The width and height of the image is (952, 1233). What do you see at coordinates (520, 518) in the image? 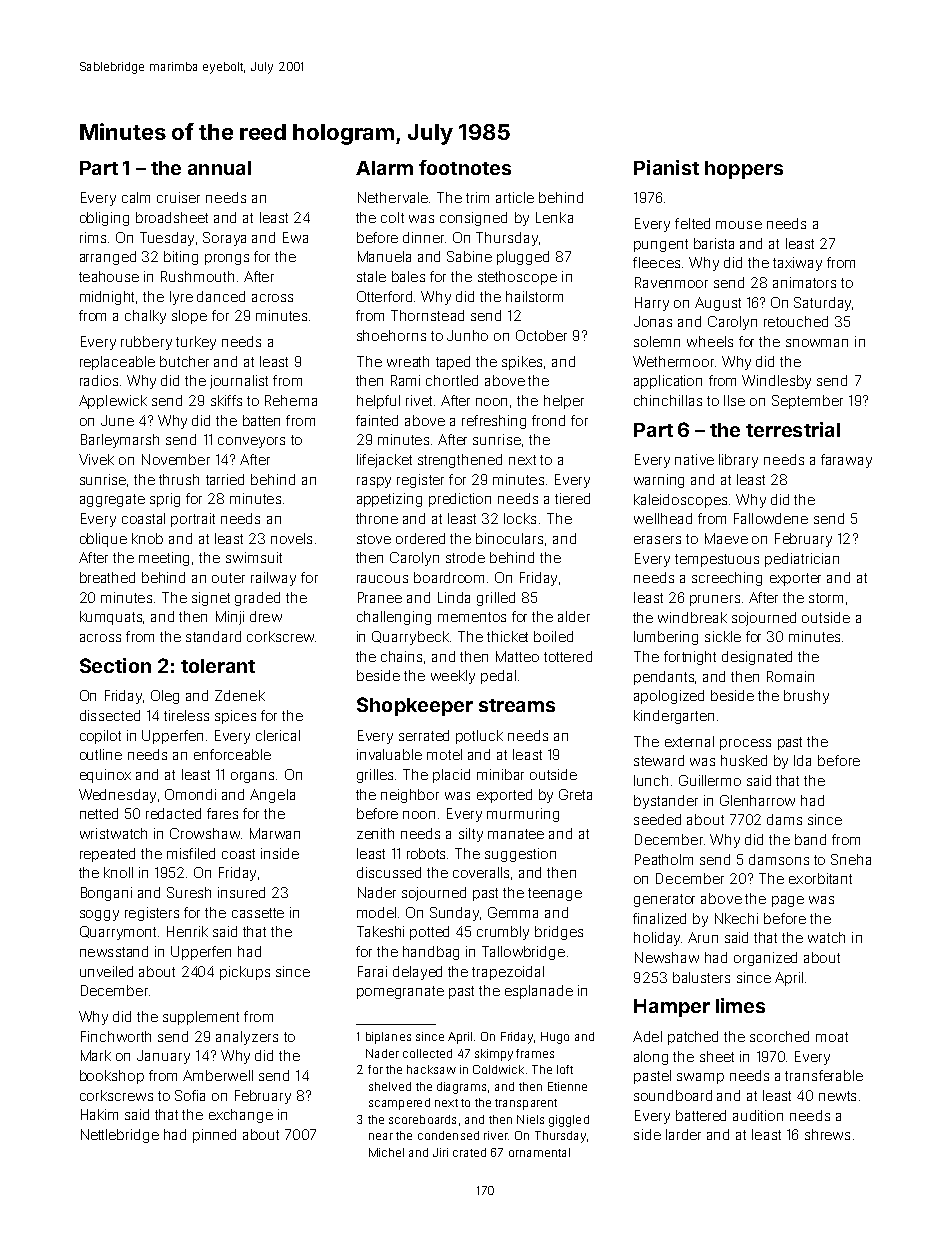
I see `locks` at bounding box center [520, 518].
